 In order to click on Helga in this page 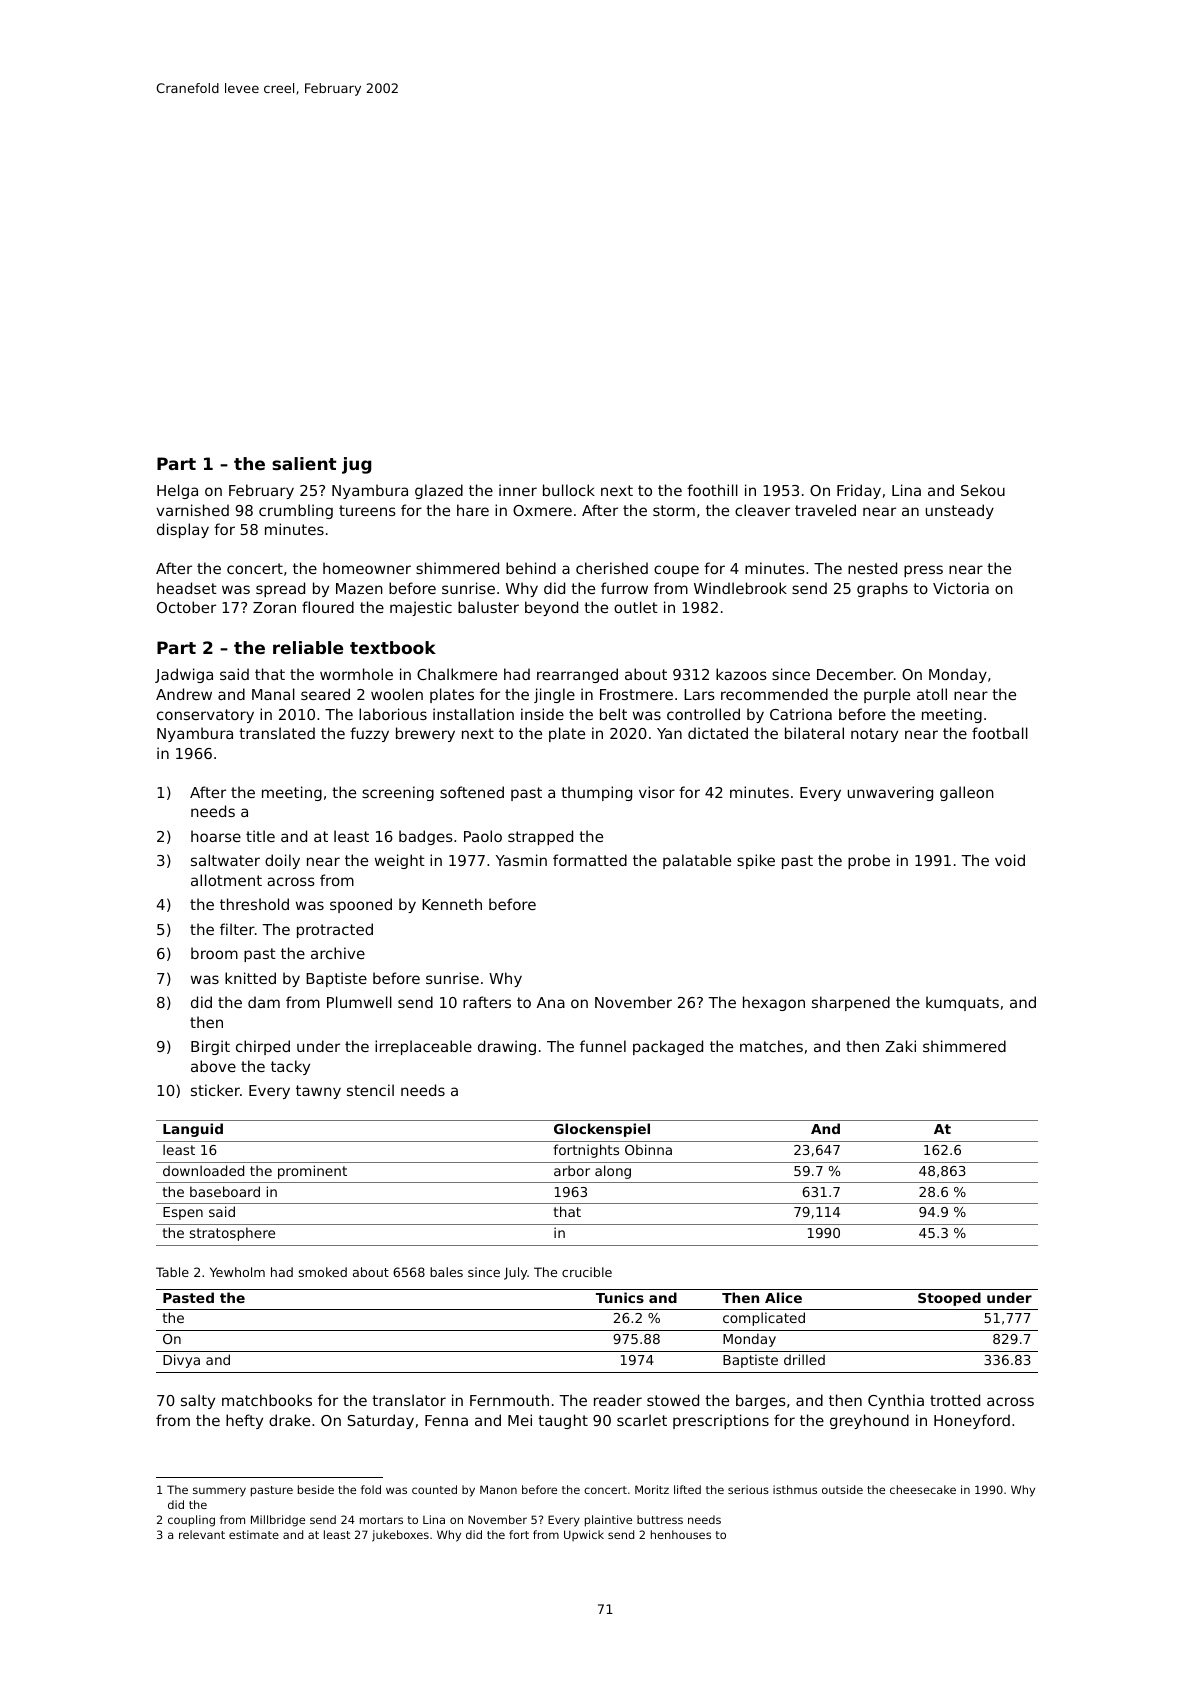, I will do `click(177, 491)`.
